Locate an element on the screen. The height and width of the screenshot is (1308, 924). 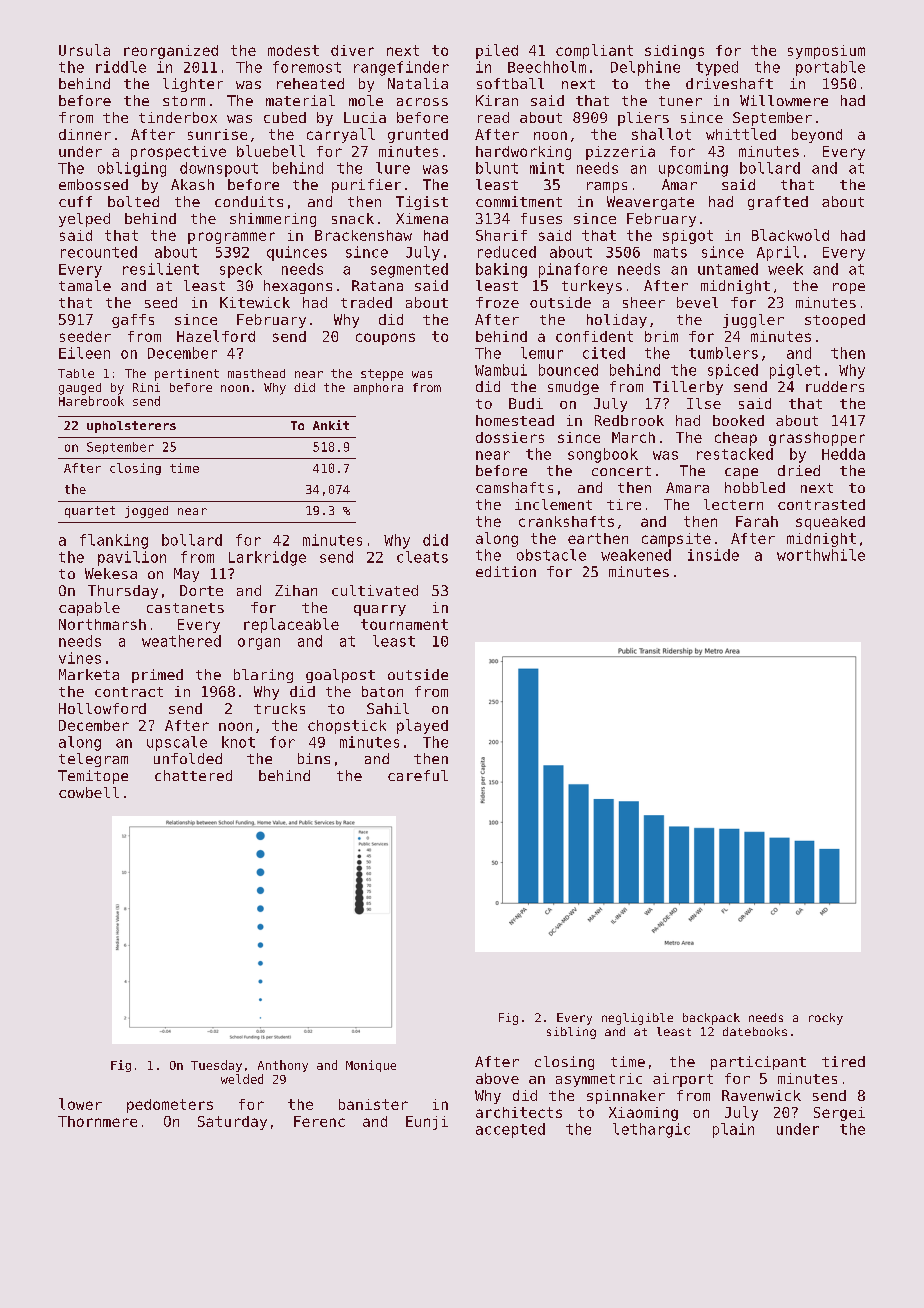
Akash is located at coordinates (192, 184).
